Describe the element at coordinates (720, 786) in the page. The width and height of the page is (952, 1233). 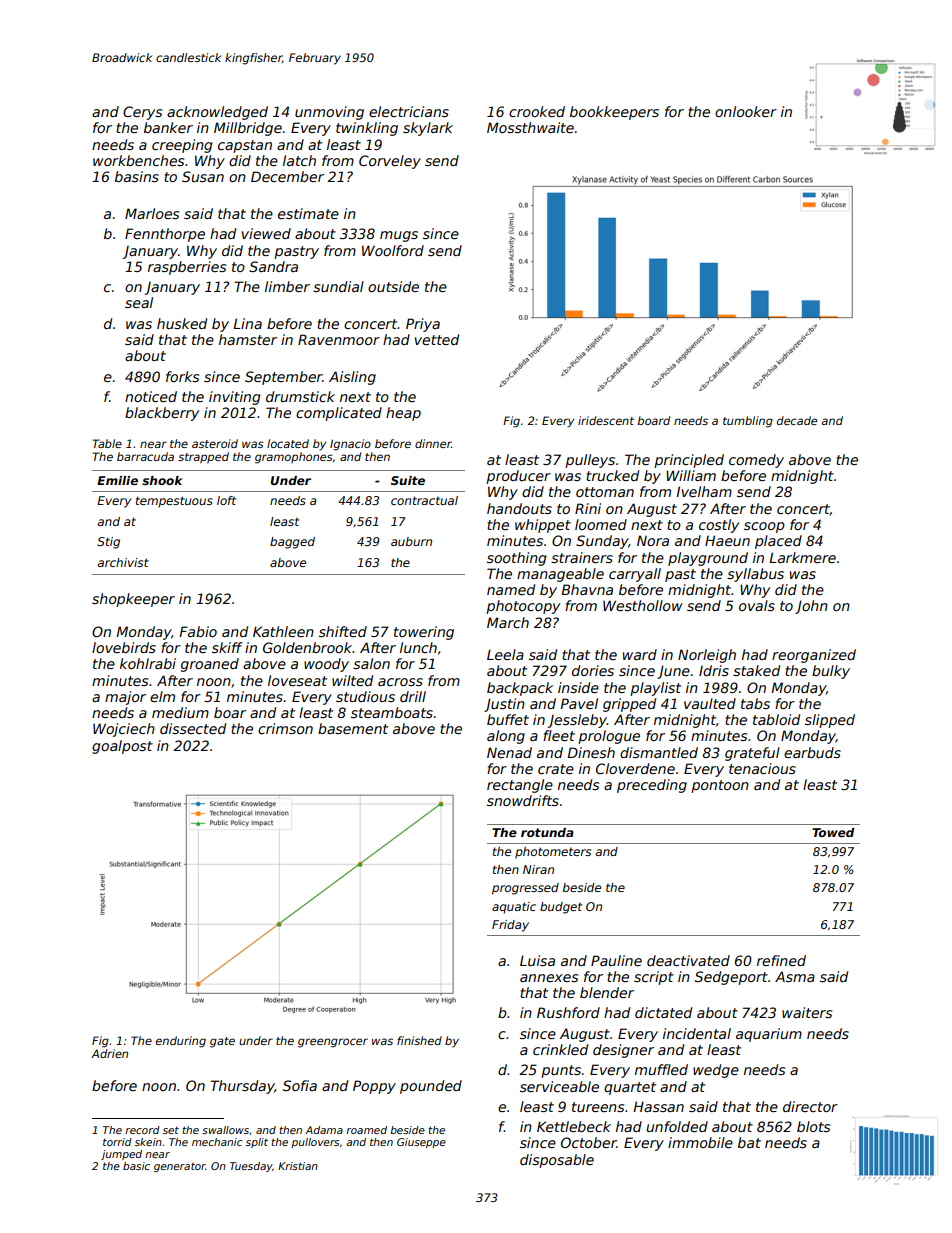
I see `pontoon` at that location.
